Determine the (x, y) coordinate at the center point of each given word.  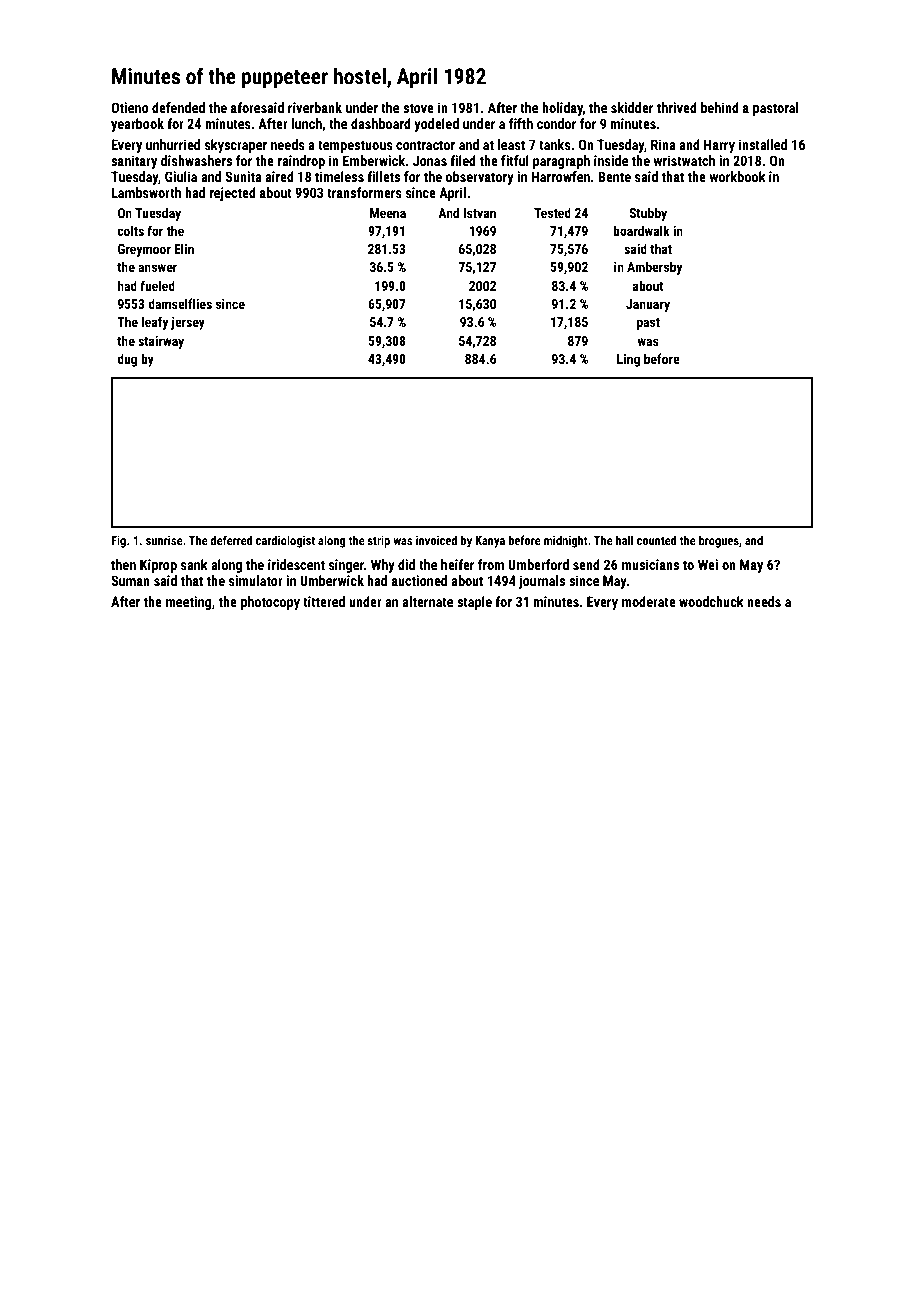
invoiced (436, 540)
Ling (628, 360)
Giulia (181, 176)
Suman (130, 580)
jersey (188, 323)
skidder (632, 107)
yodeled (436, 125)
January (648, 305)
